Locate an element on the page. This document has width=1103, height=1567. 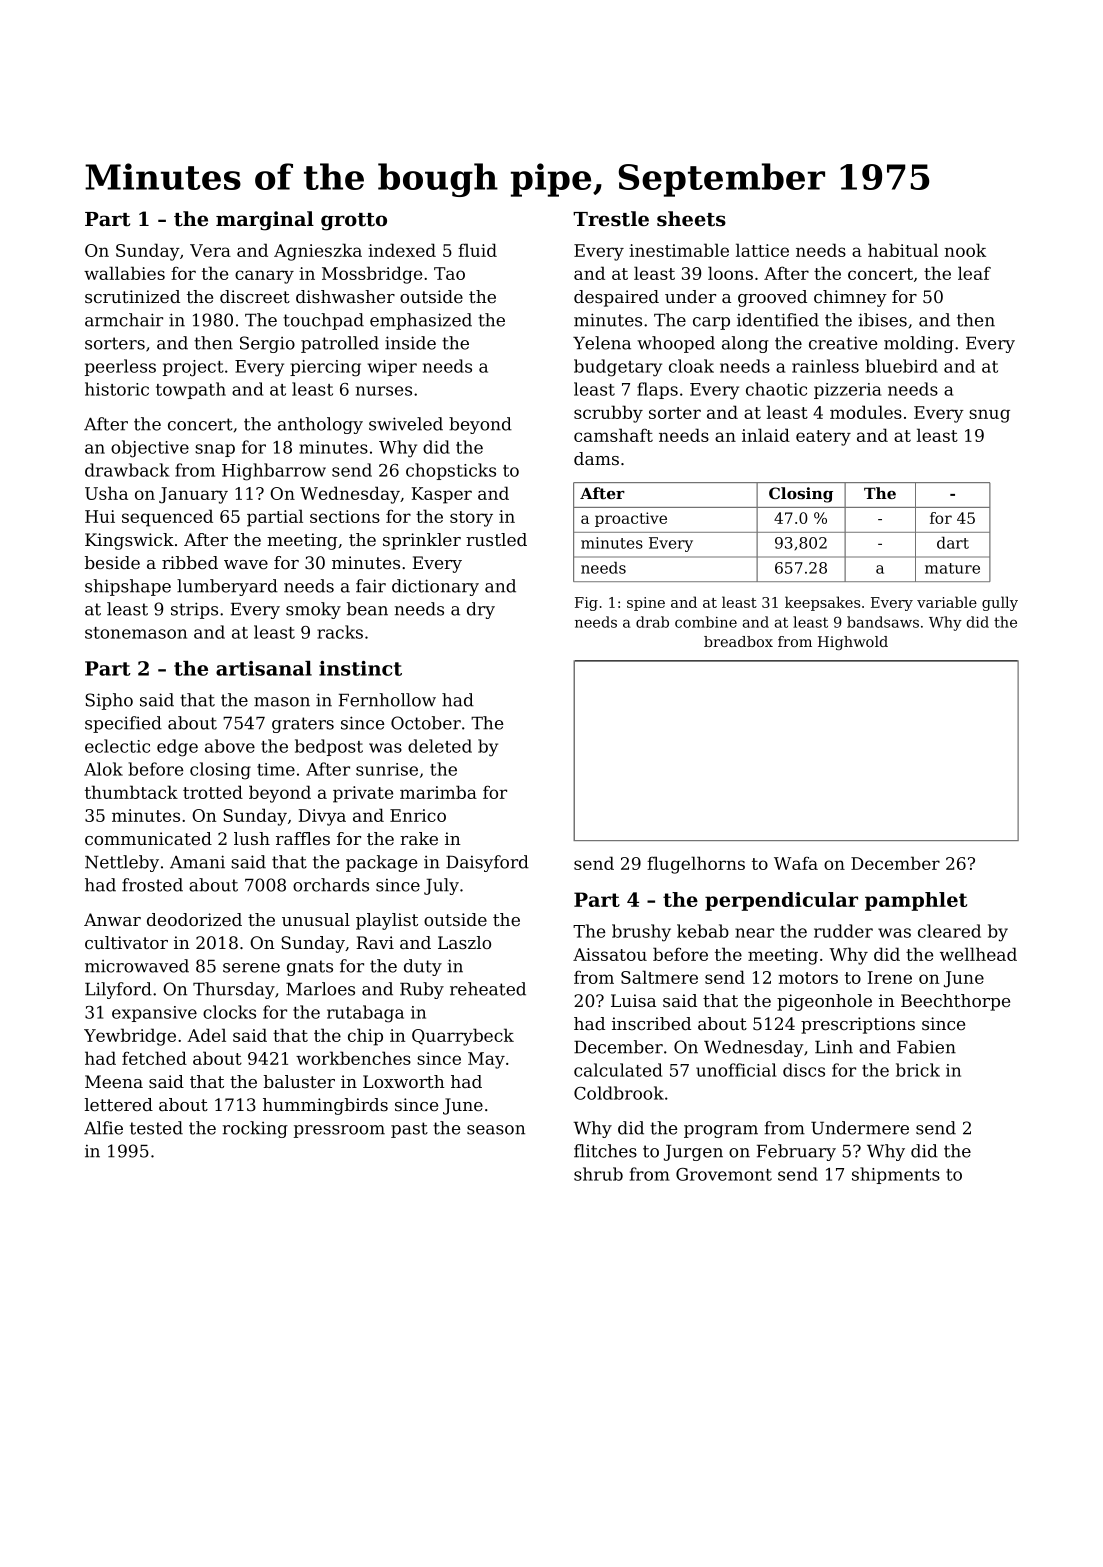
Highwold is located at coordinates (853, 643).
